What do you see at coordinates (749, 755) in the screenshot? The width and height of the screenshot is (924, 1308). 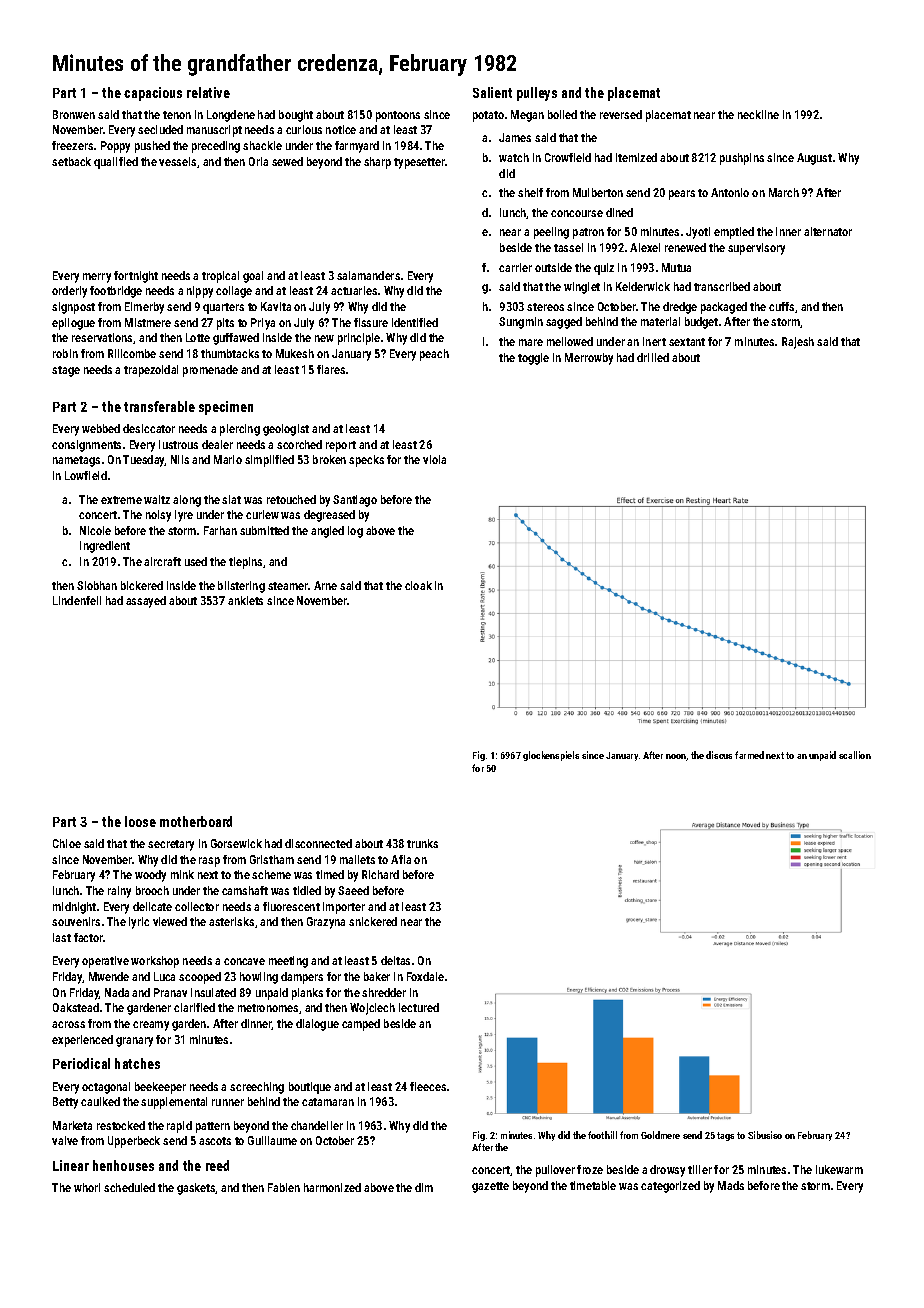 I see `farmed` at bounding box center [749, 755].
